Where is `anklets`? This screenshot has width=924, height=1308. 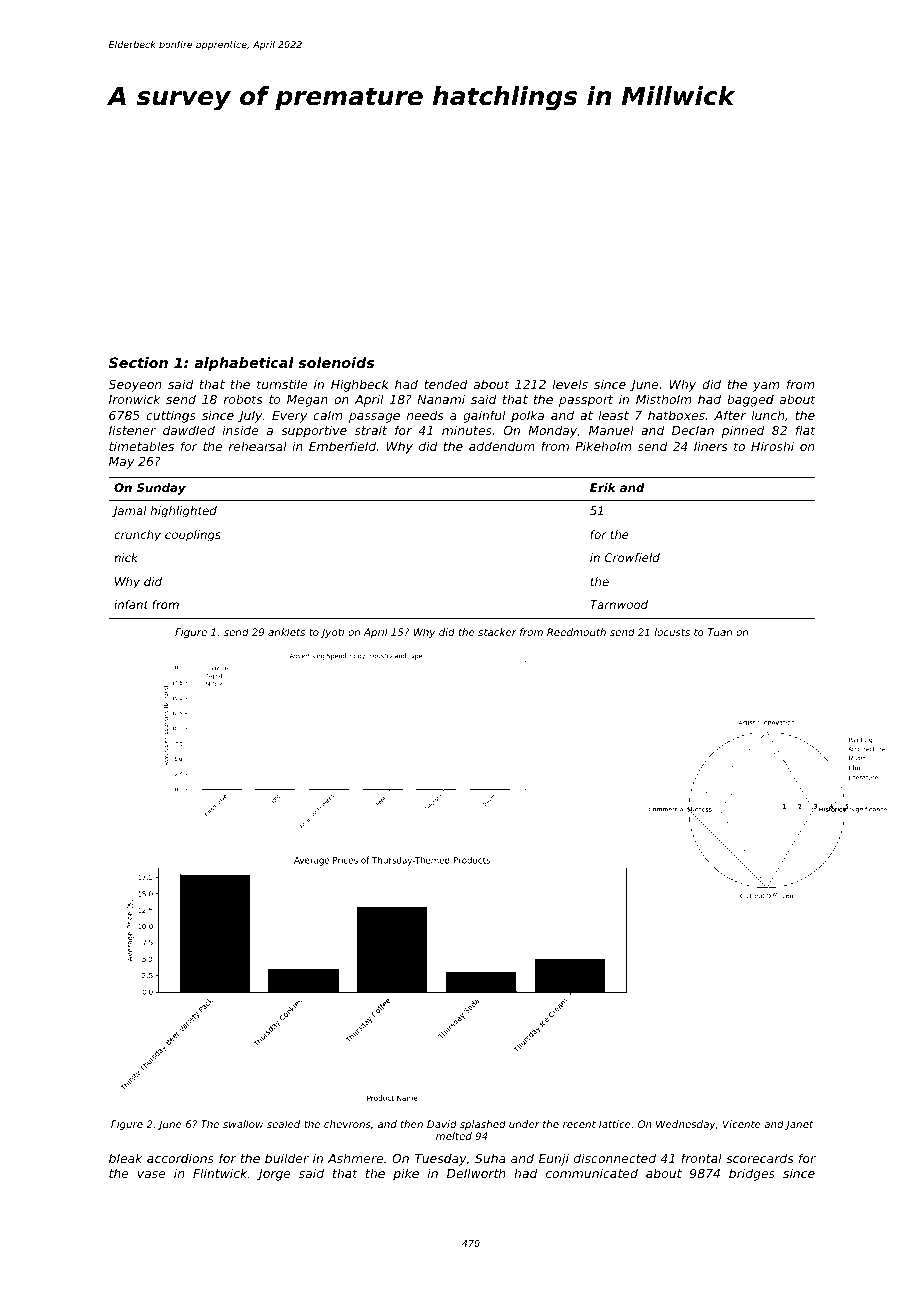 anklets is located at coordinates (286, 632).
